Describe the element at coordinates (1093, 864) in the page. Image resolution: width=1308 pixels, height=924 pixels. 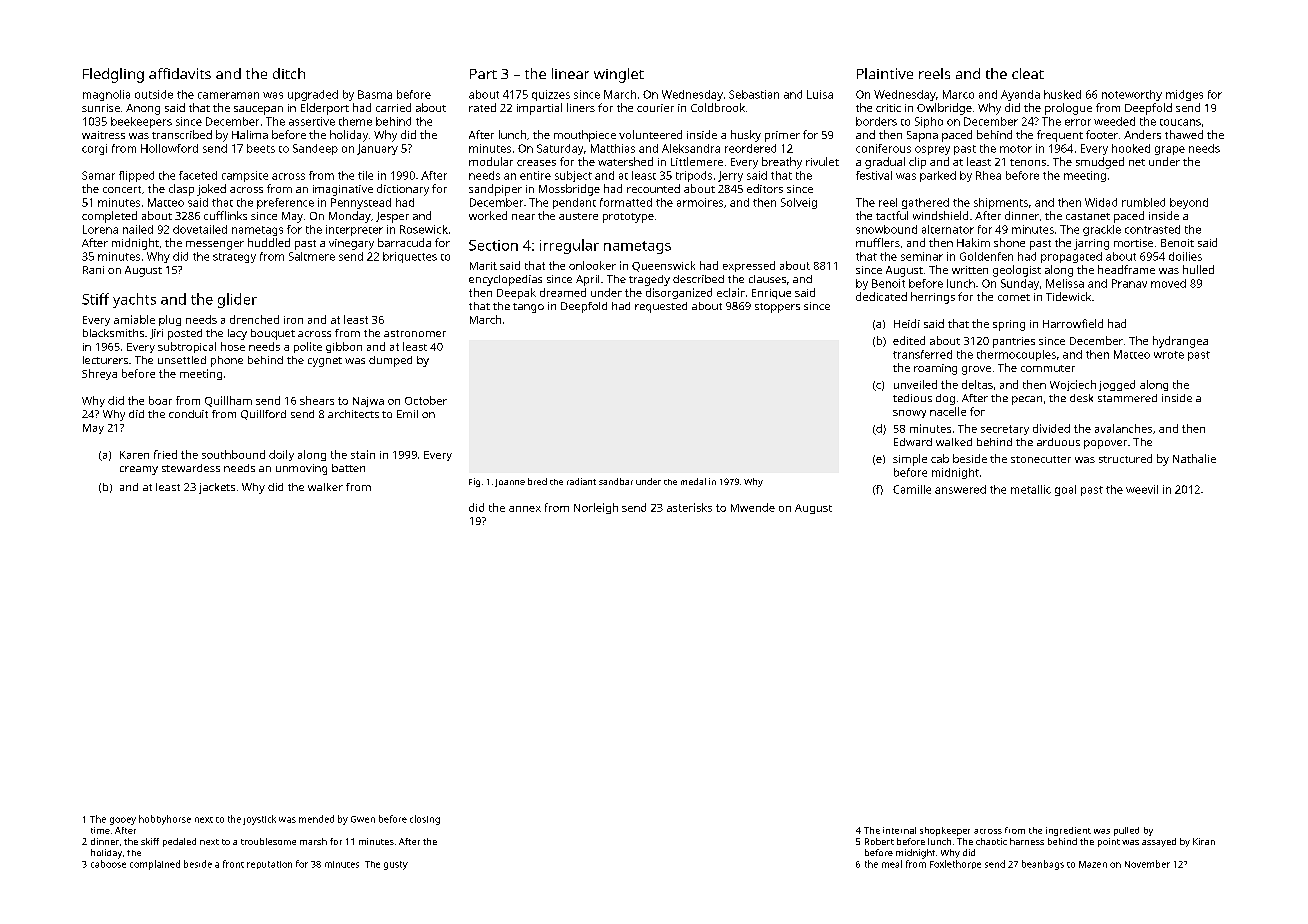
I see `Mazen` at that location.
